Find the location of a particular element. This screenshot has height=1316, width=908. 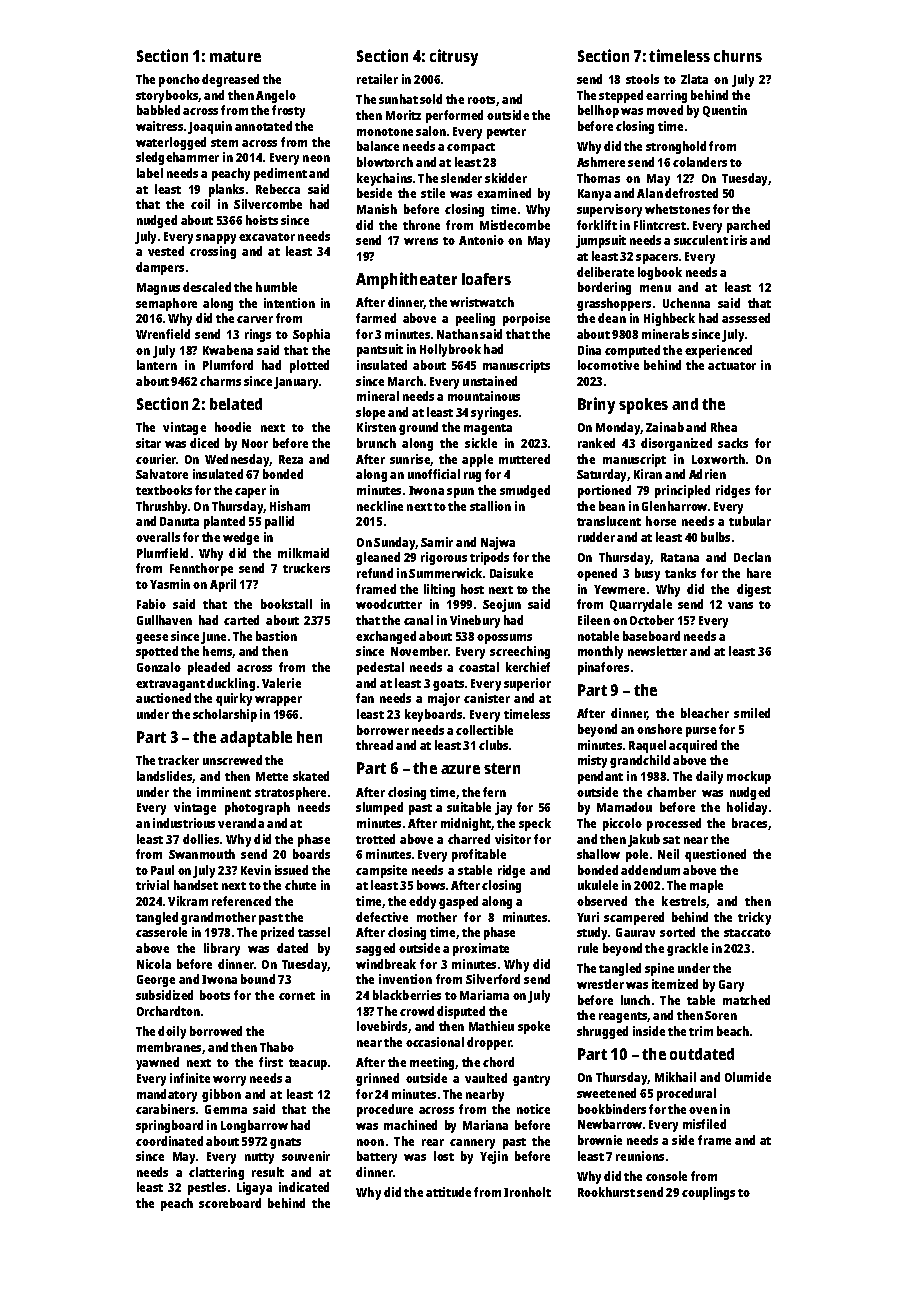

sunhat is located at coordinates (398, 99).
